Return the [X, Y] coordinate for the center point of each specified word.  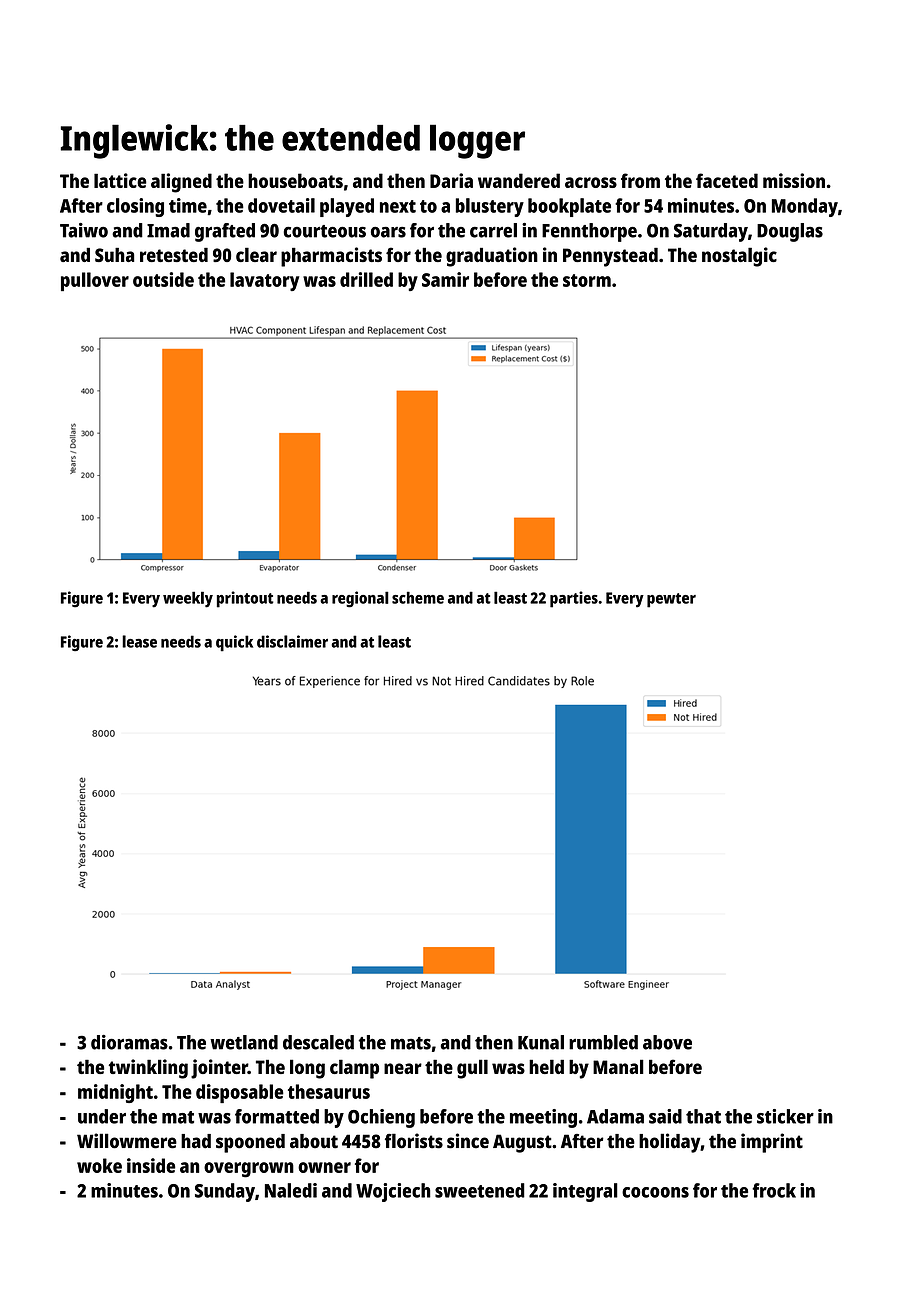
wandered [519, 180]
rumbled [603, 1042]
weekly [188, 599]
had [196, 1141]
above [667, 1042]
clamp [354, 1069]
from [640, 180]
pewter [671, 600]
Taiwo [84, 230]
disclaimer [292, 641]
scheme [418, 597]
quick [234, 643]
